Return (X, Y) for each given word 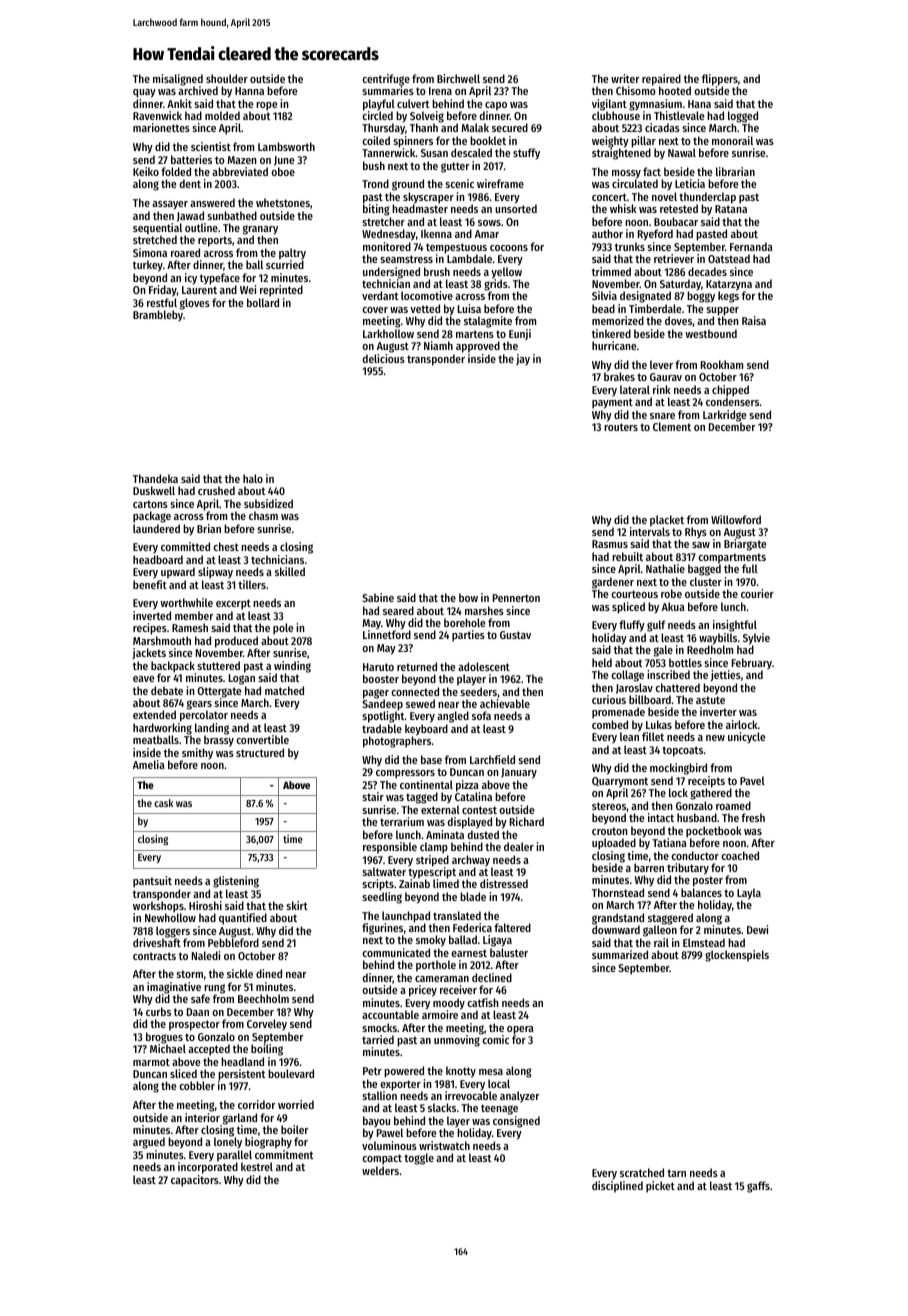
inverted (152, 615)
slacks (442, 1107)
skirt (297, 905)
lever (661, 364)
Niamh (438, 345)
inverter (718, 711)
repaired (661, 80)
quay (144, 93)
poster (708, 881)
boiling (267, 1050)
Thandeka (155, 478)
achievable (505, 703)
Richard (527, 821)
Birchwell (458, 78)
